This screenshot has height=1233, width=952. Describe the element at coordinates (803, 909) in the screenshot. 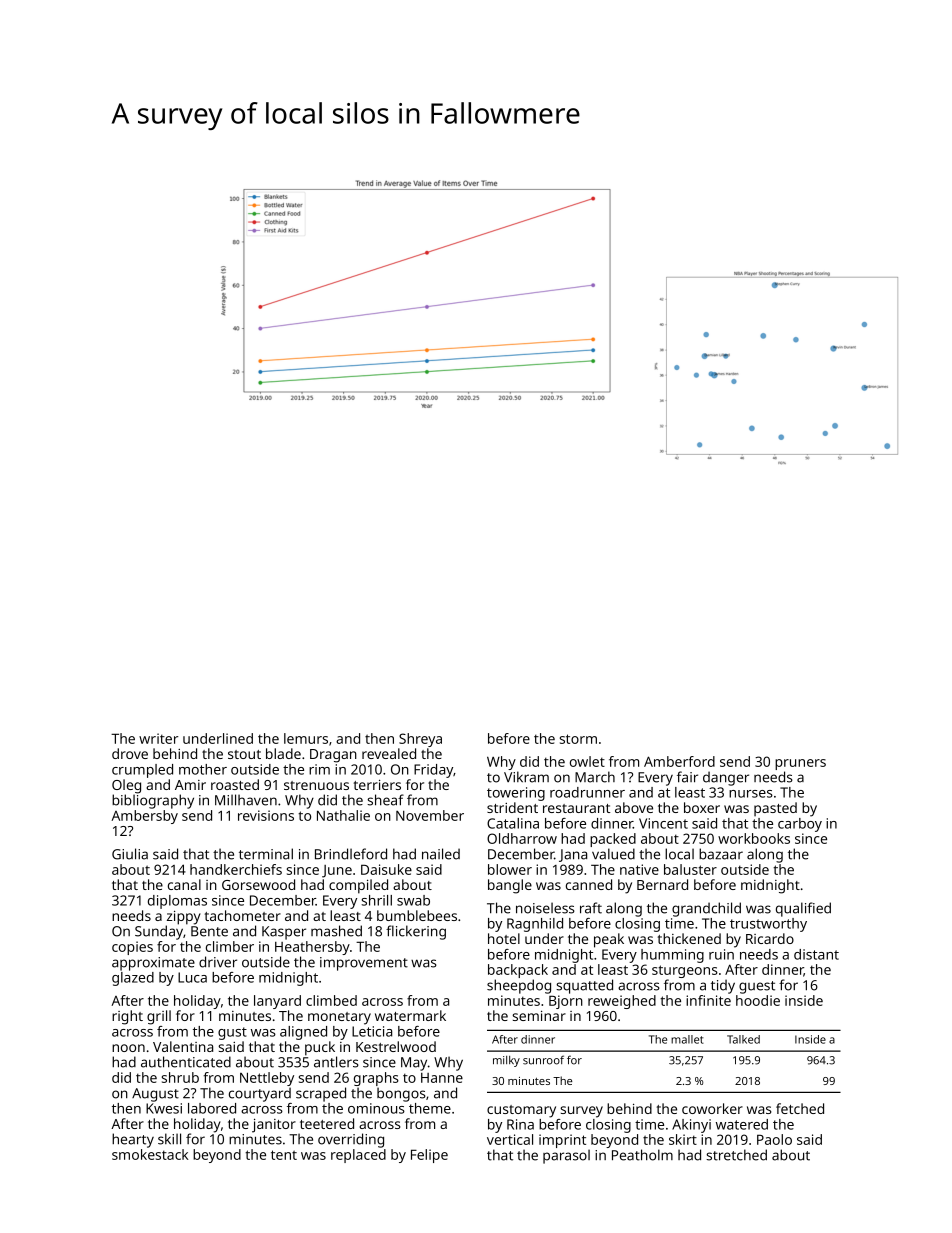

I see `qualified` at that location.
